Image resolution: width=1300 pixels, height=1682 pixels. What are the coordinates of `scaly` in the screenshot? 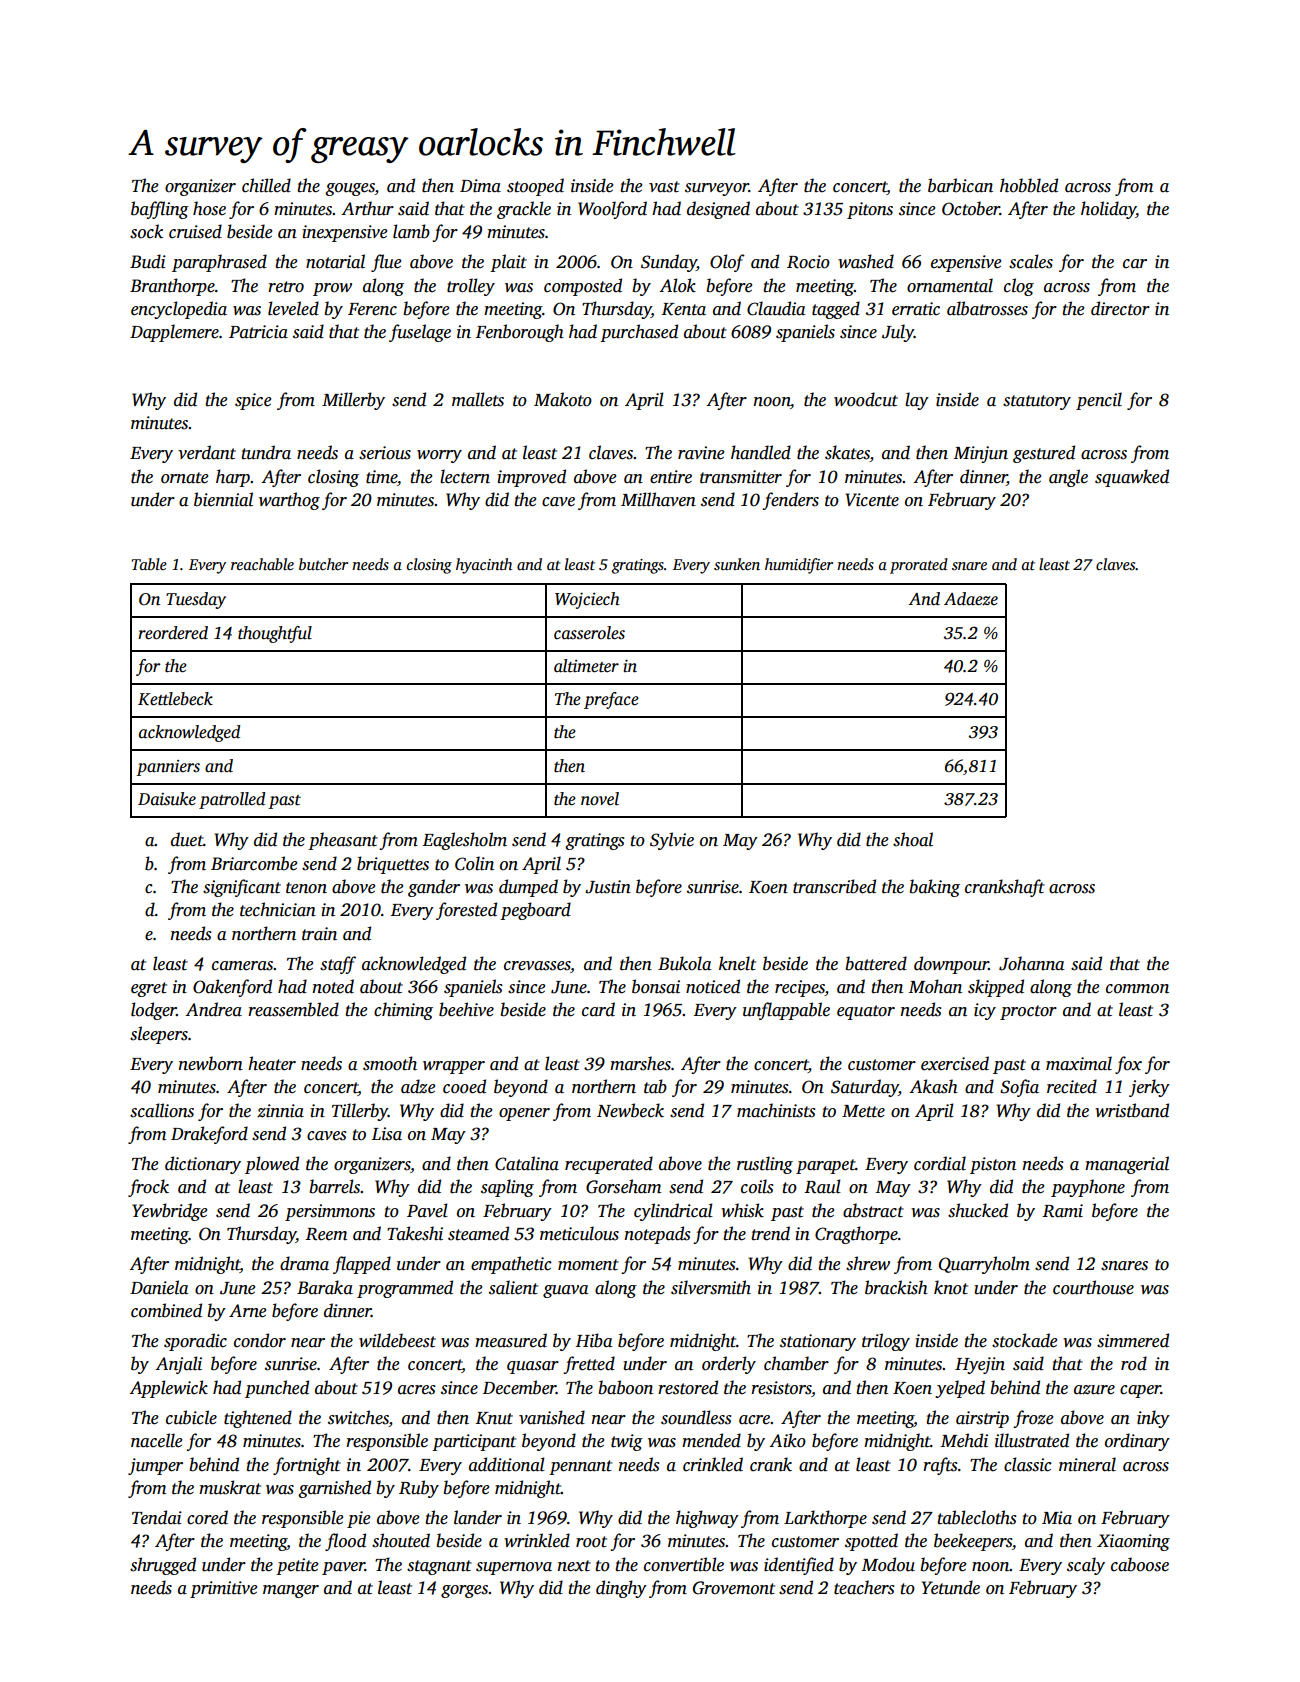 It's located at (1086, 1566).
